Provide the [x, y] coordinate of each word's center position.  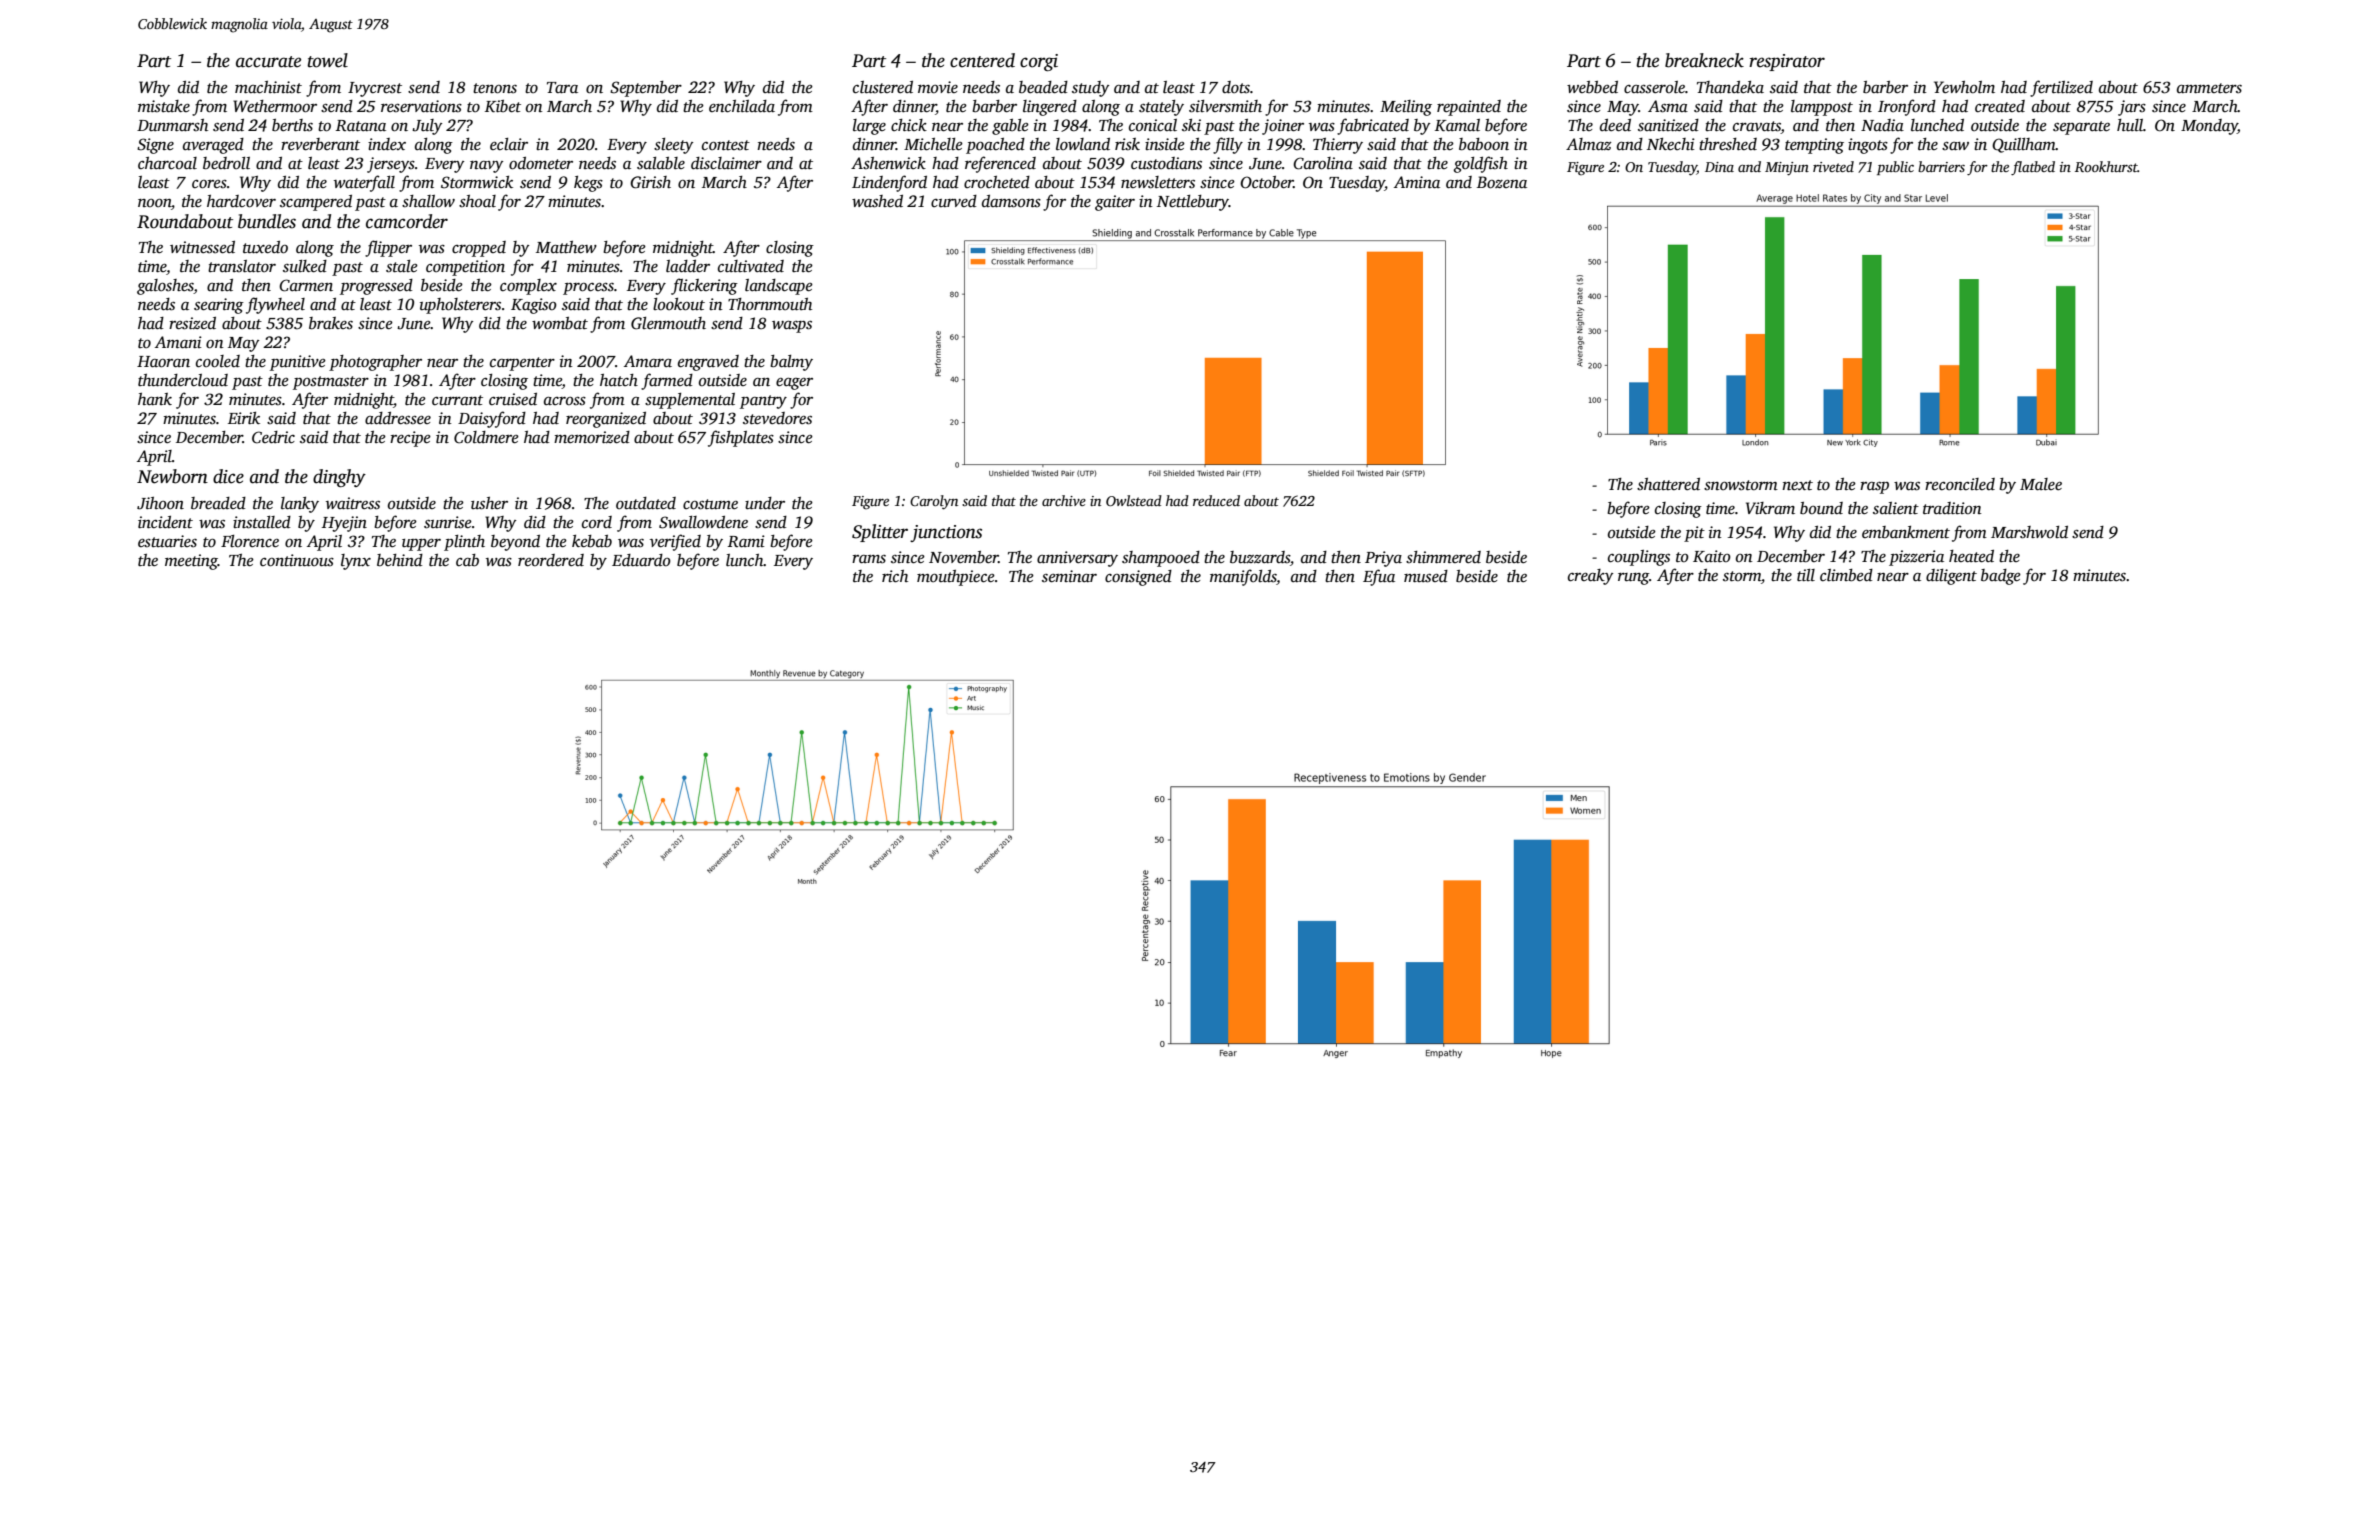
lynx [356, 562]
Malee [2041, 484]
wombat [560, 323]
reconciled [1960, 484]
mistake [164, 106]
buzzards [1260, 557]
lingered [1050, 108]
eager [794, 384]
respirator [1787, 62]
